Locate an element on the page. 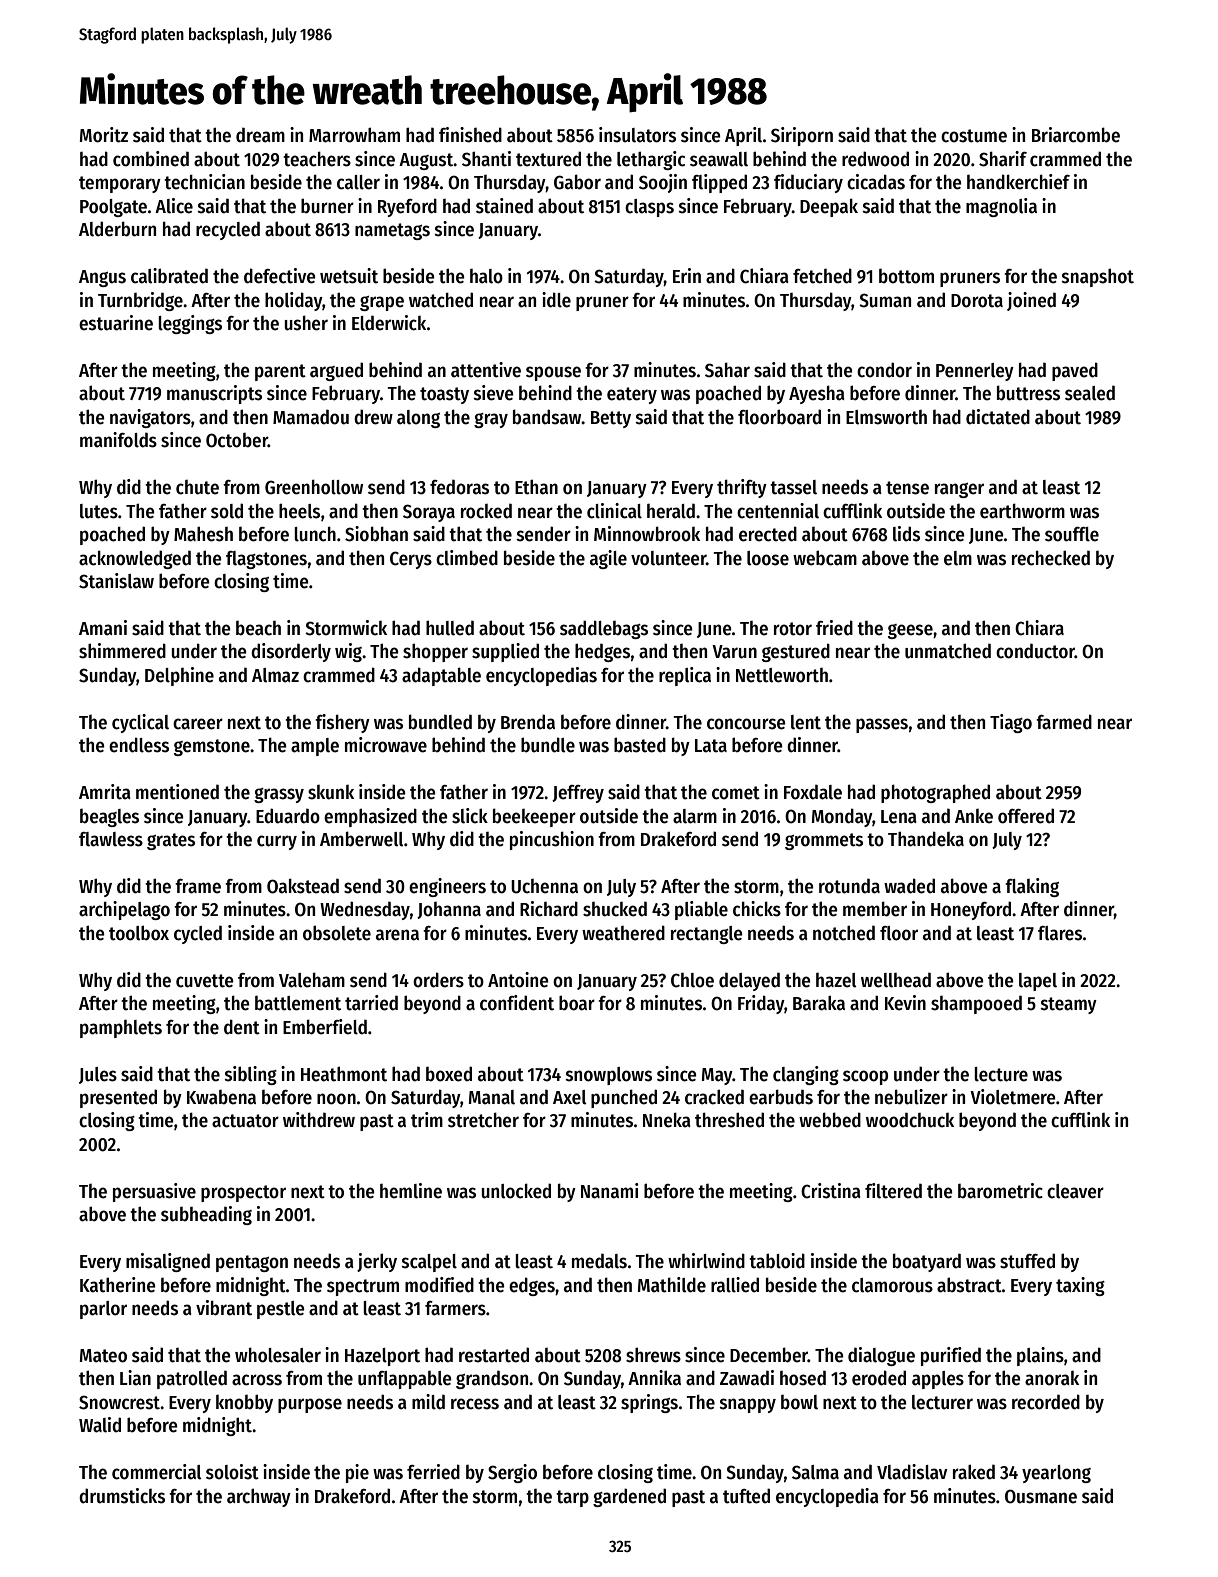 The width and height of the document is (1218, 1577). flagstones is located at coordinates (266, 560).
